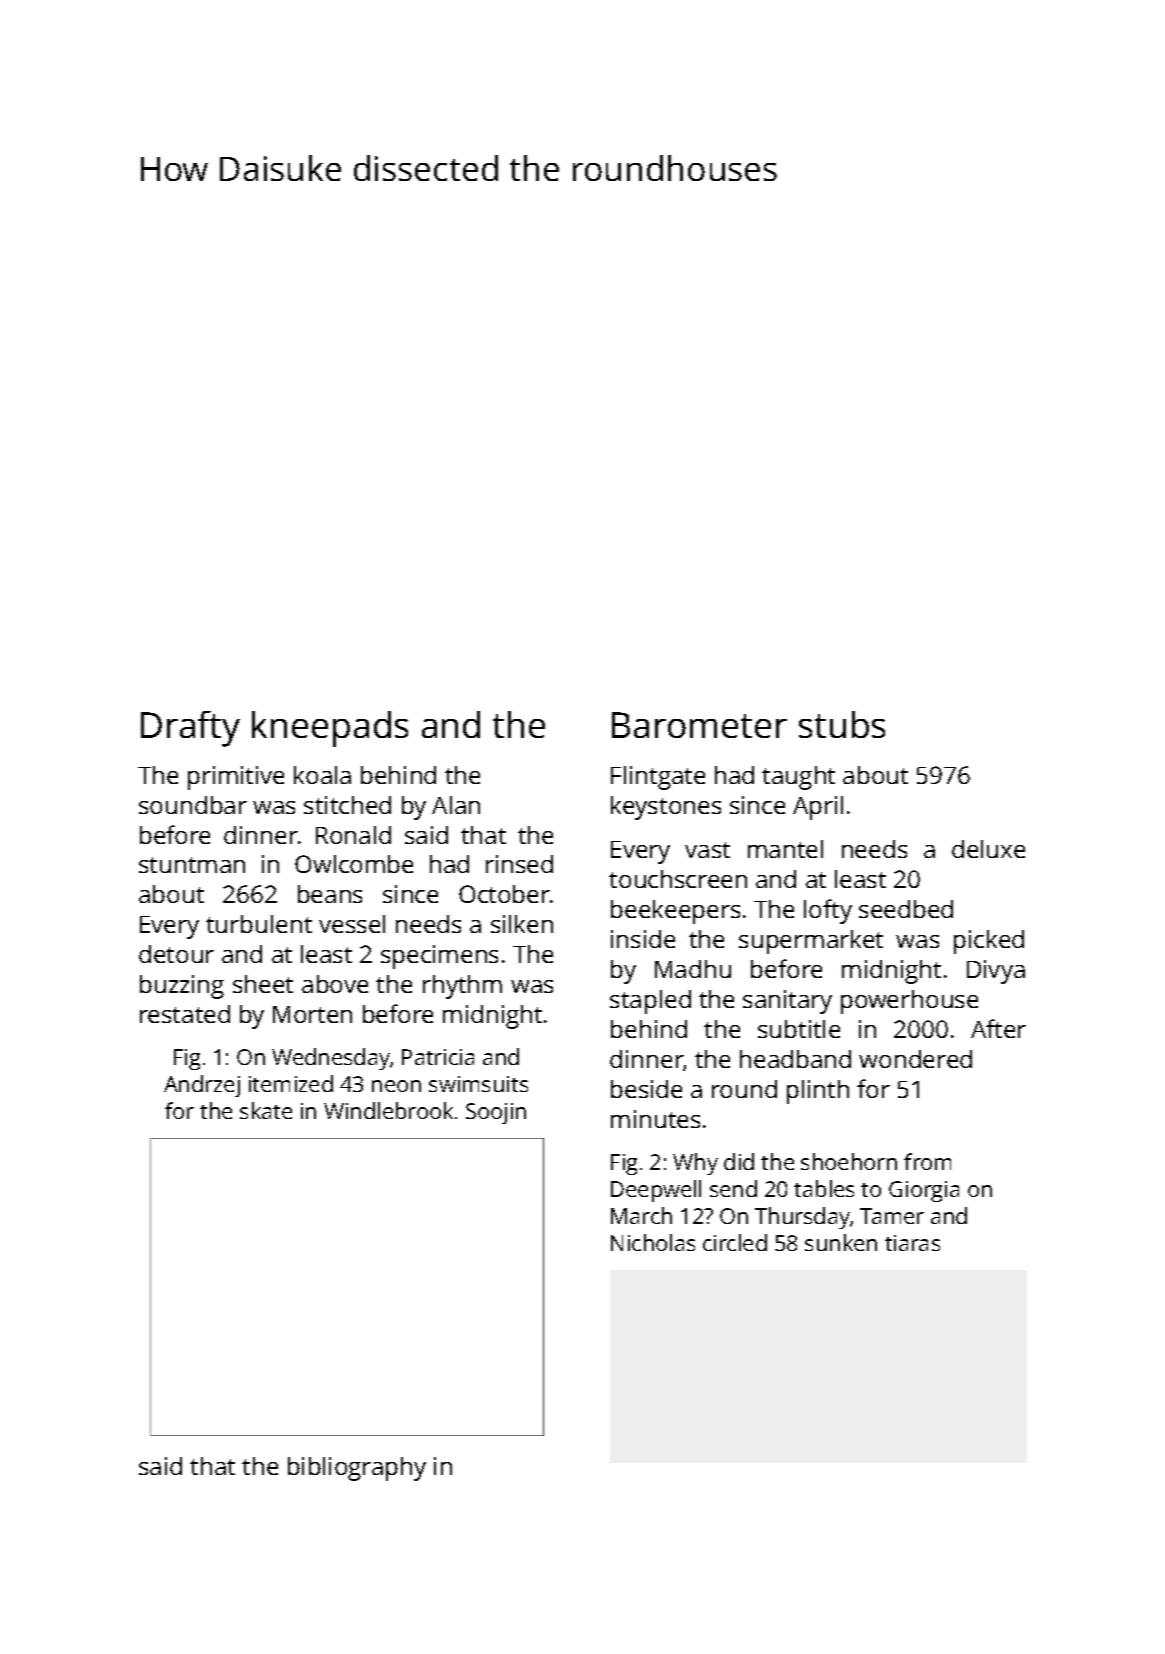 This image has width=1165, height=1654. What do you see at coordinates (735, 1242) in the image?
I see `circled` at bounding box center [735, 1242].
